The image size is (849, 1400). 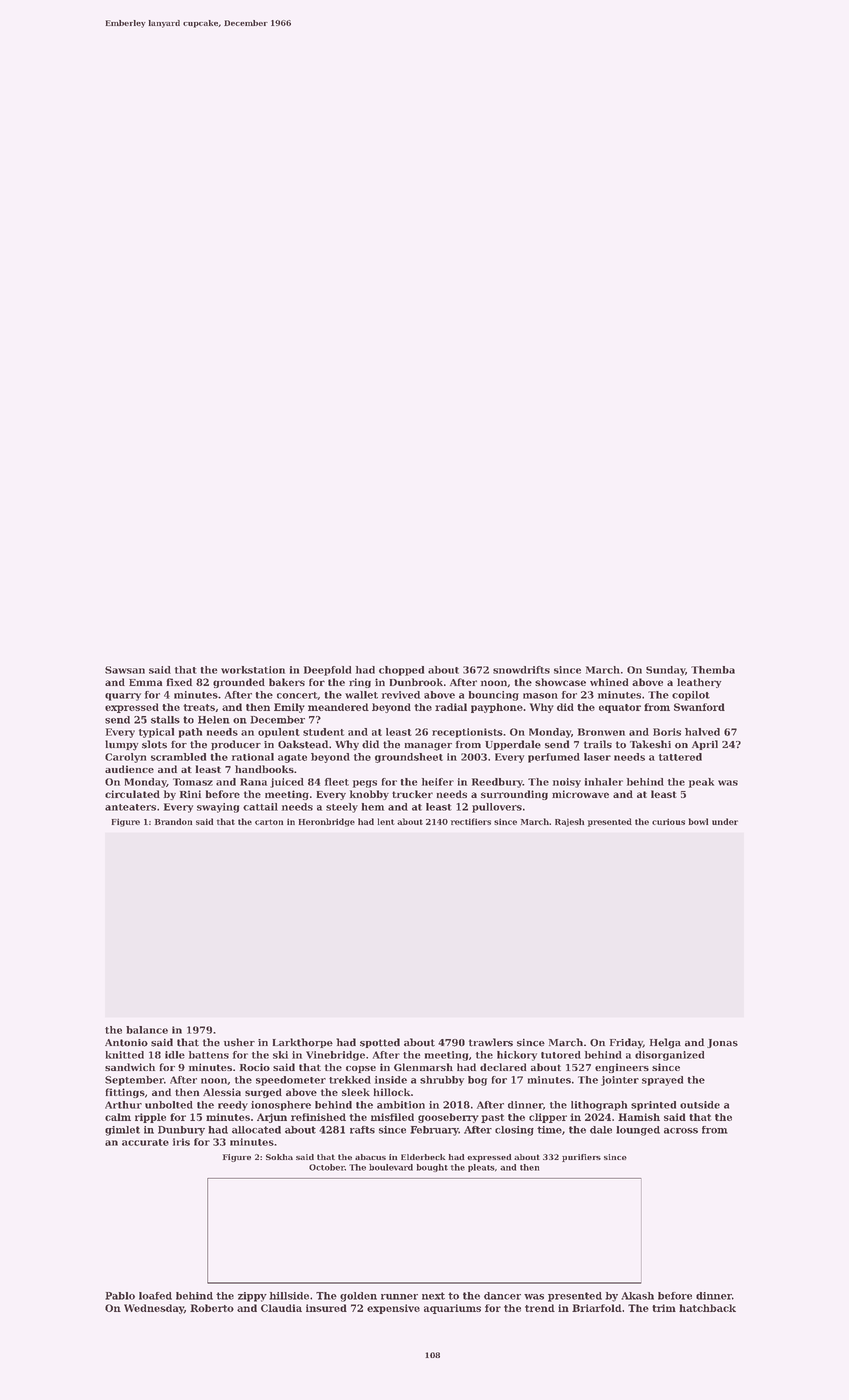 What do you see at coordinates (722, 1043) in the document?
I see `Jonas` at bounding box center [722, 1043].
